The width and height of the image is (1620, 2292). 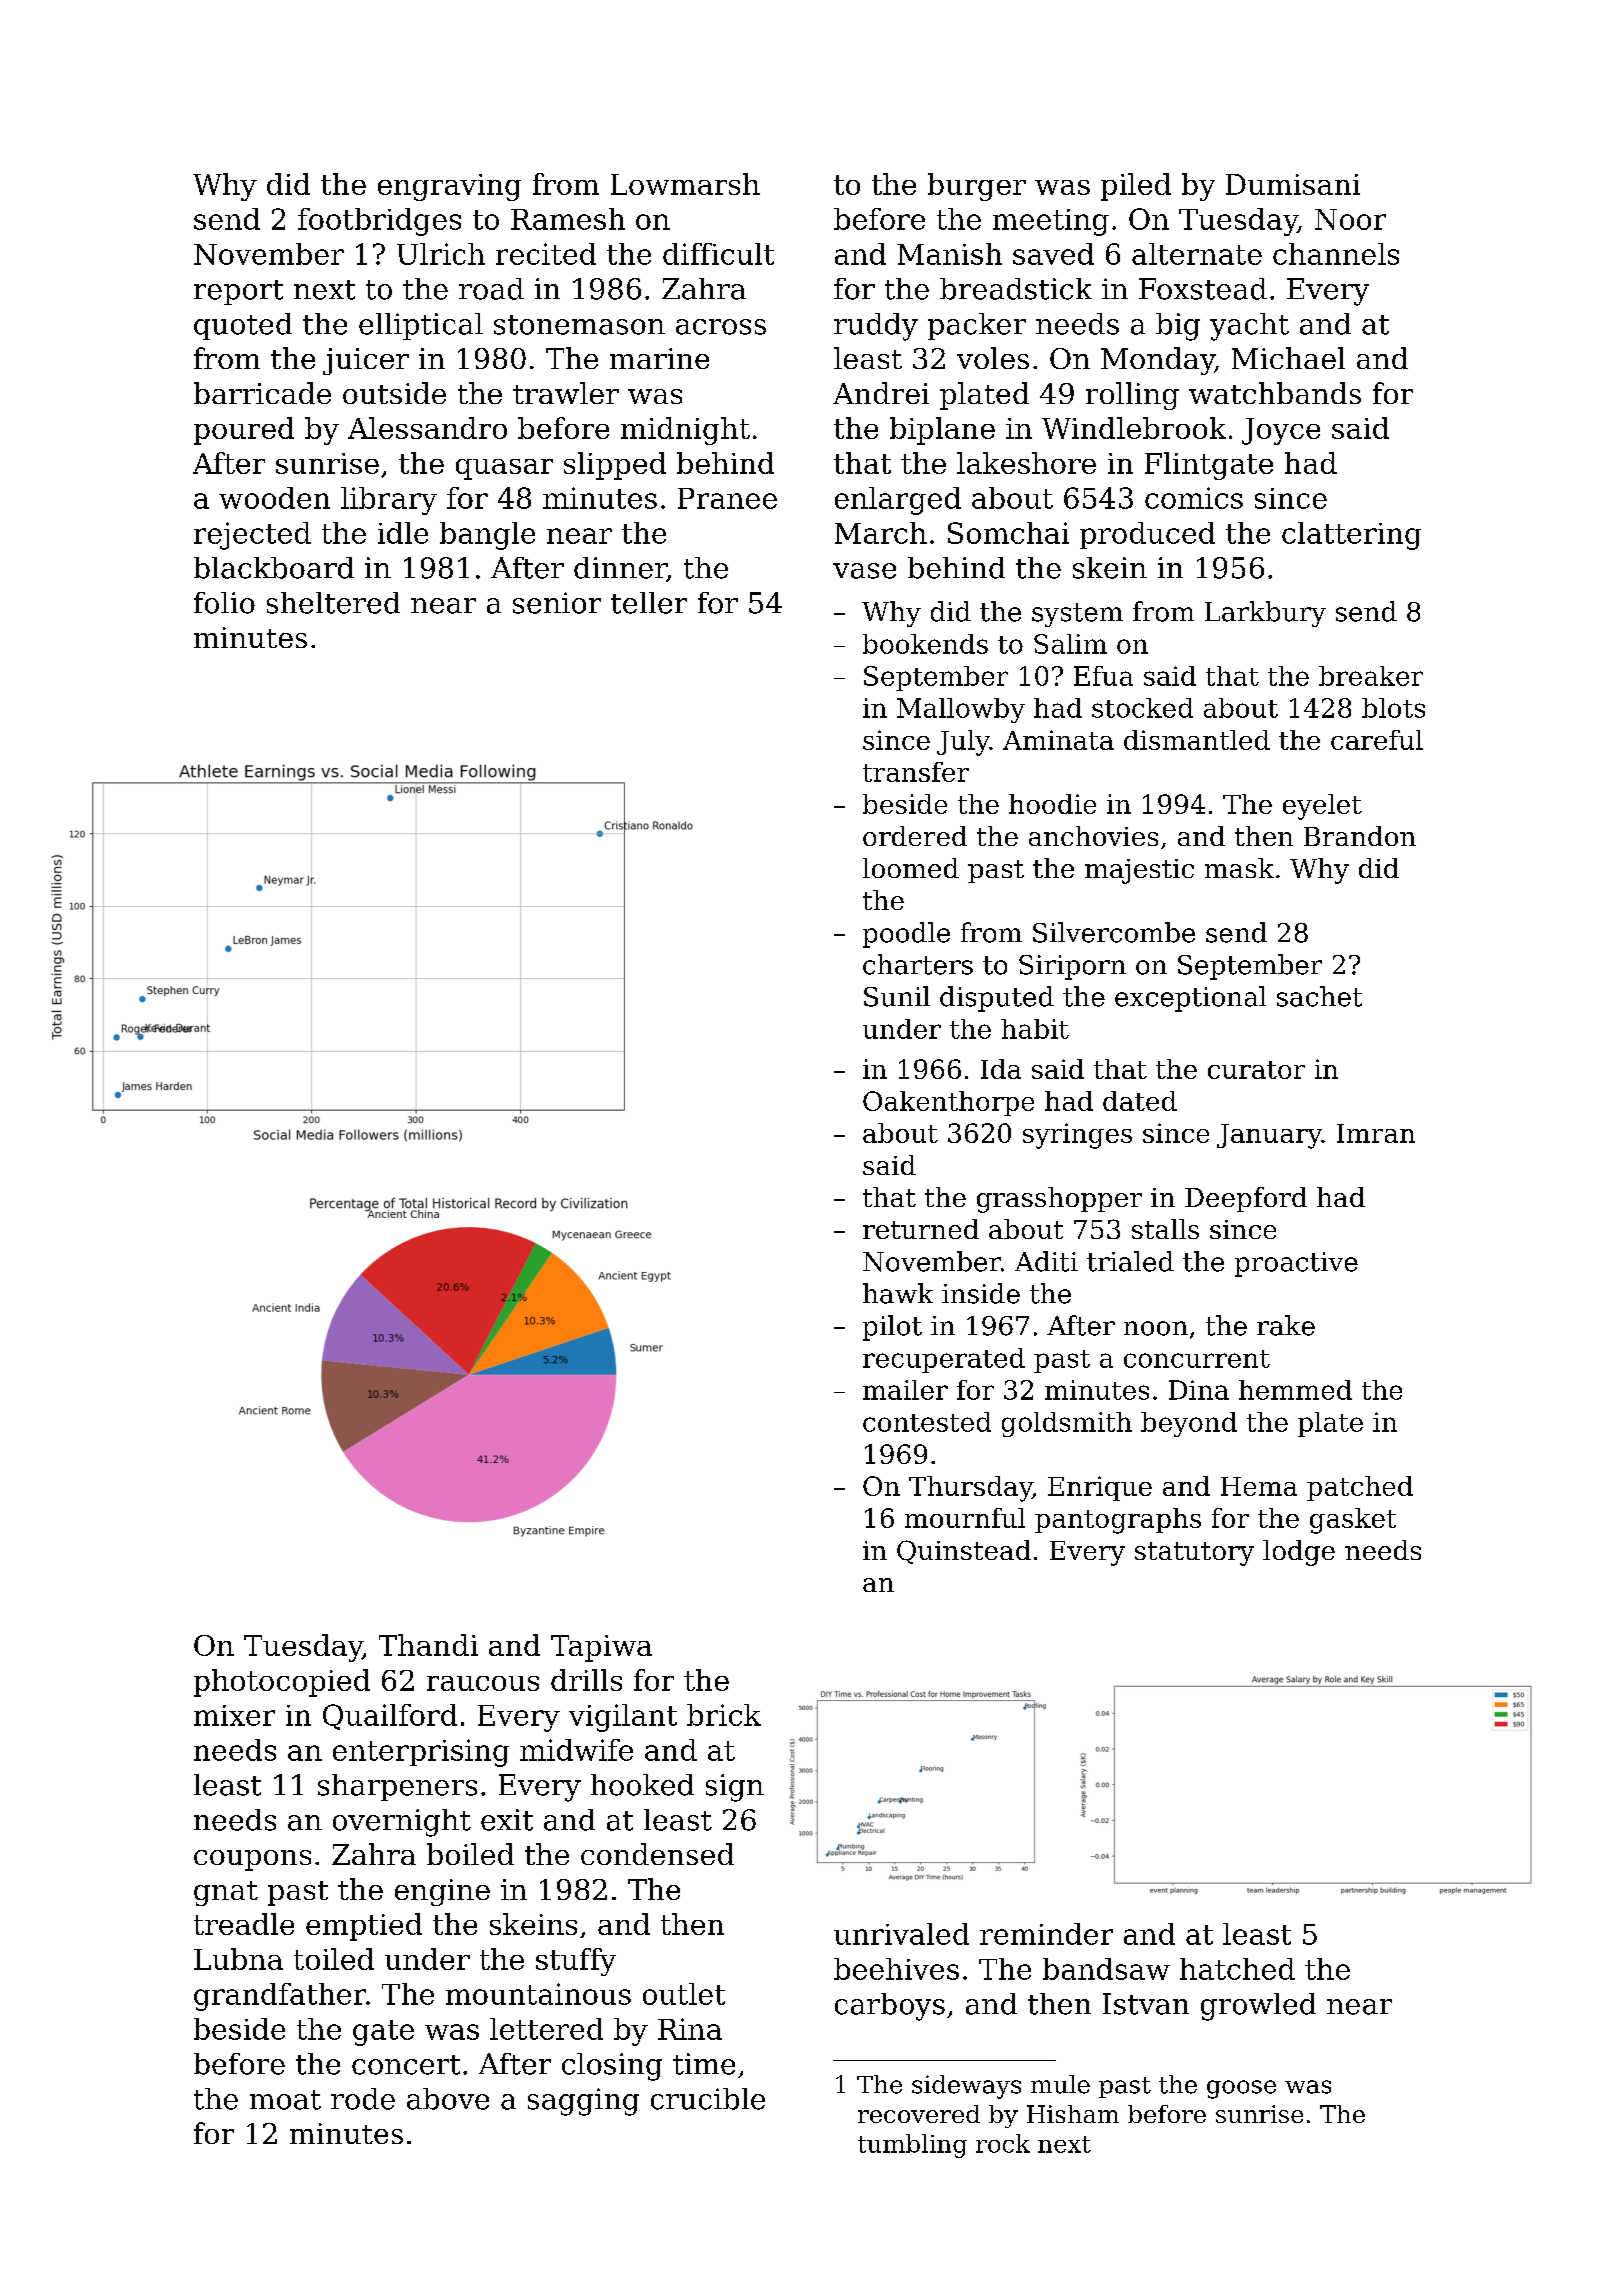 What do you see at coordinates (282, 1683) in the image?
I see `photocopied` at bounding box center [282, 1683].
